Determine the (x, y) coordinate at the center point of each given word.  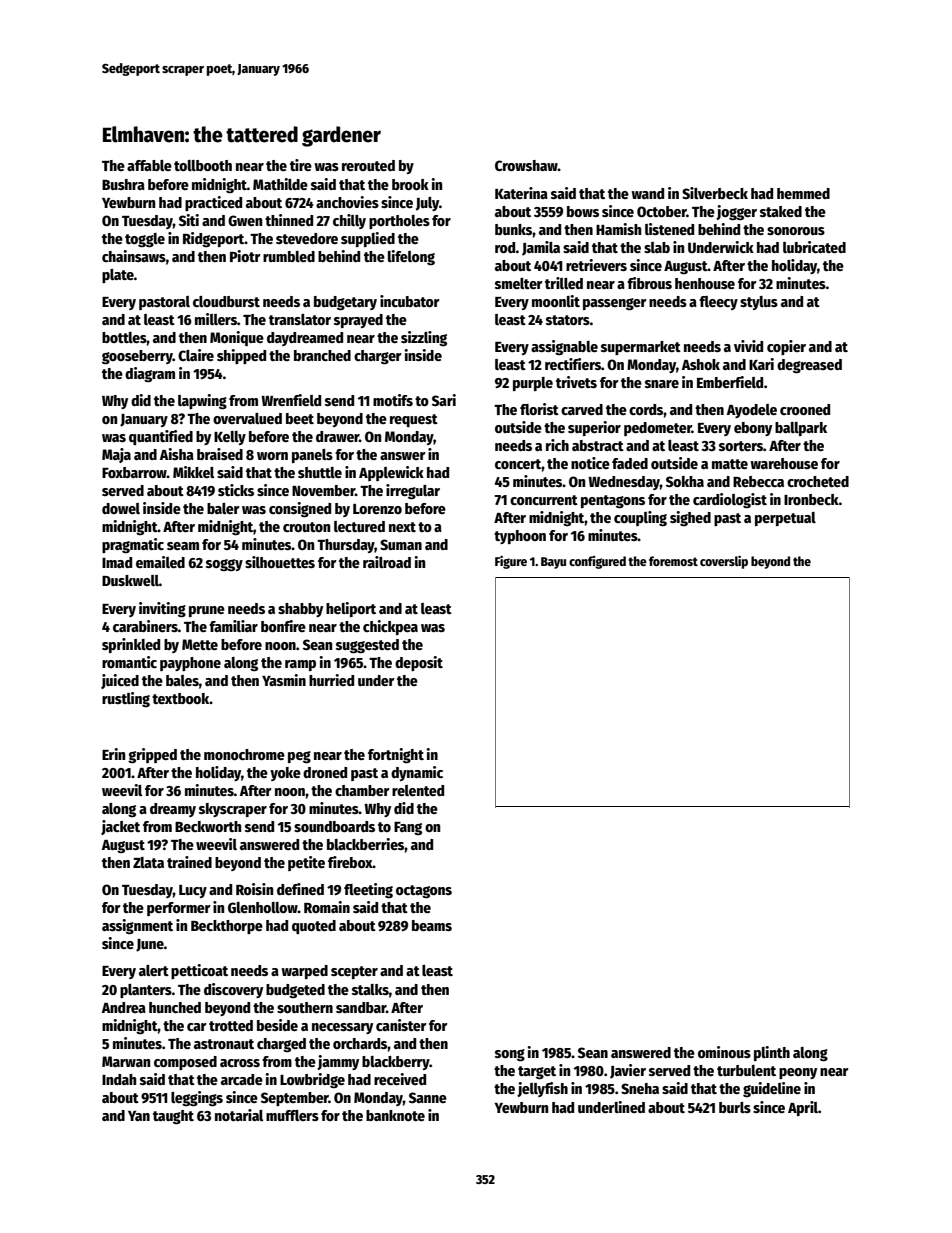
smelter (519, 283)
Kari (761, 364)
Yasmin (284, 680)
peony (798, 1073)
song (510, 1055)
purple (533, 384)
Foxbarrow (134, 472)
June (150, 945)
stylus (759, 303)
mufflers (292, 1115)
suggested (367, 646)
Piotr (245, 256)
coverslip (724, 562)
